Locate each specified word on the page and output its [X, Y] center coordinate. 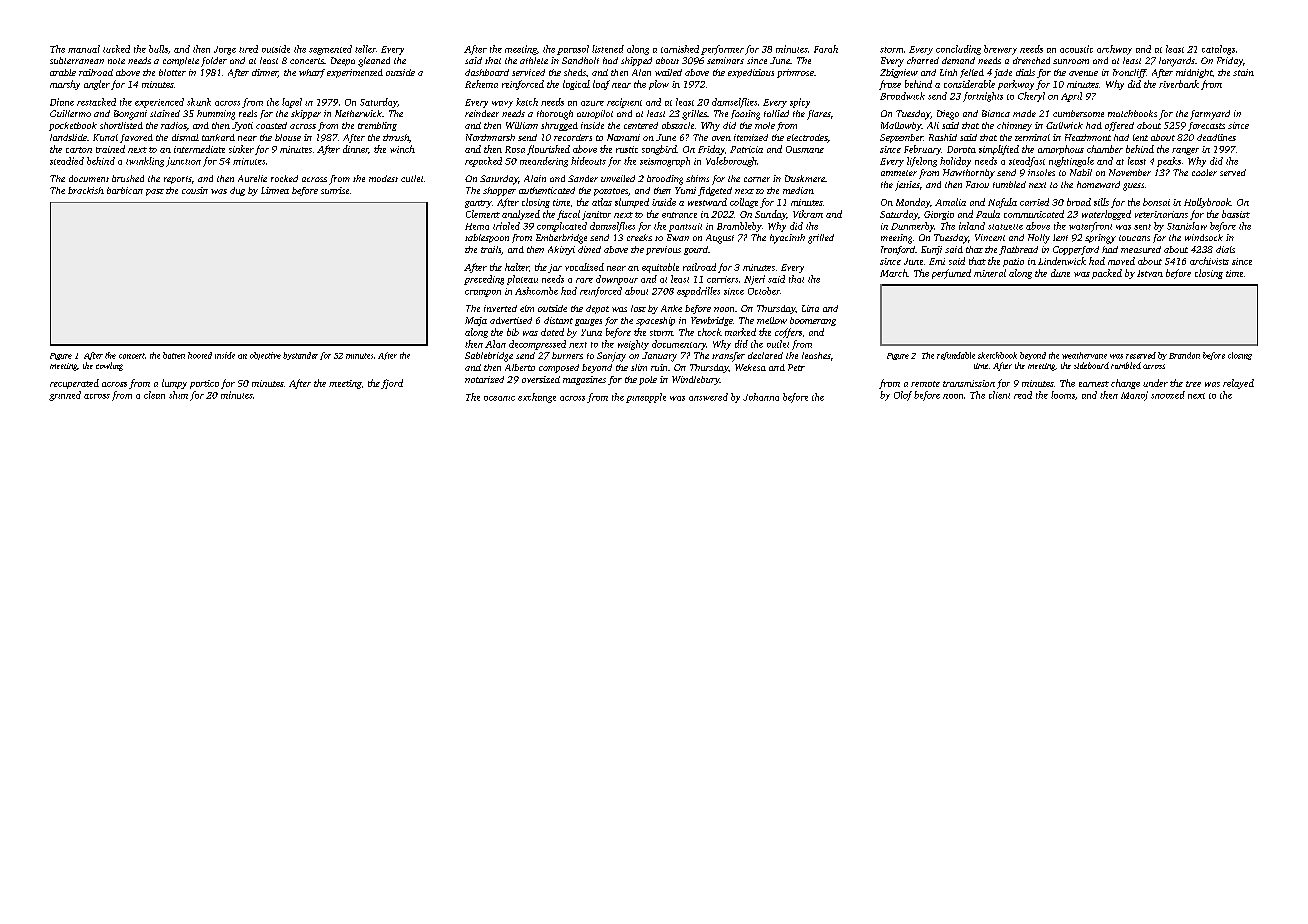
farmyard [1210, 115]
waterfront [1090, 227]
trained [110, 149]
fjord [392, 384]
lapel [292, 103]
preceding [484, 280]
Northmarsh [490, 137]
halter [517, 267]
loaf [601, 85]
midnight [1194, 73]
